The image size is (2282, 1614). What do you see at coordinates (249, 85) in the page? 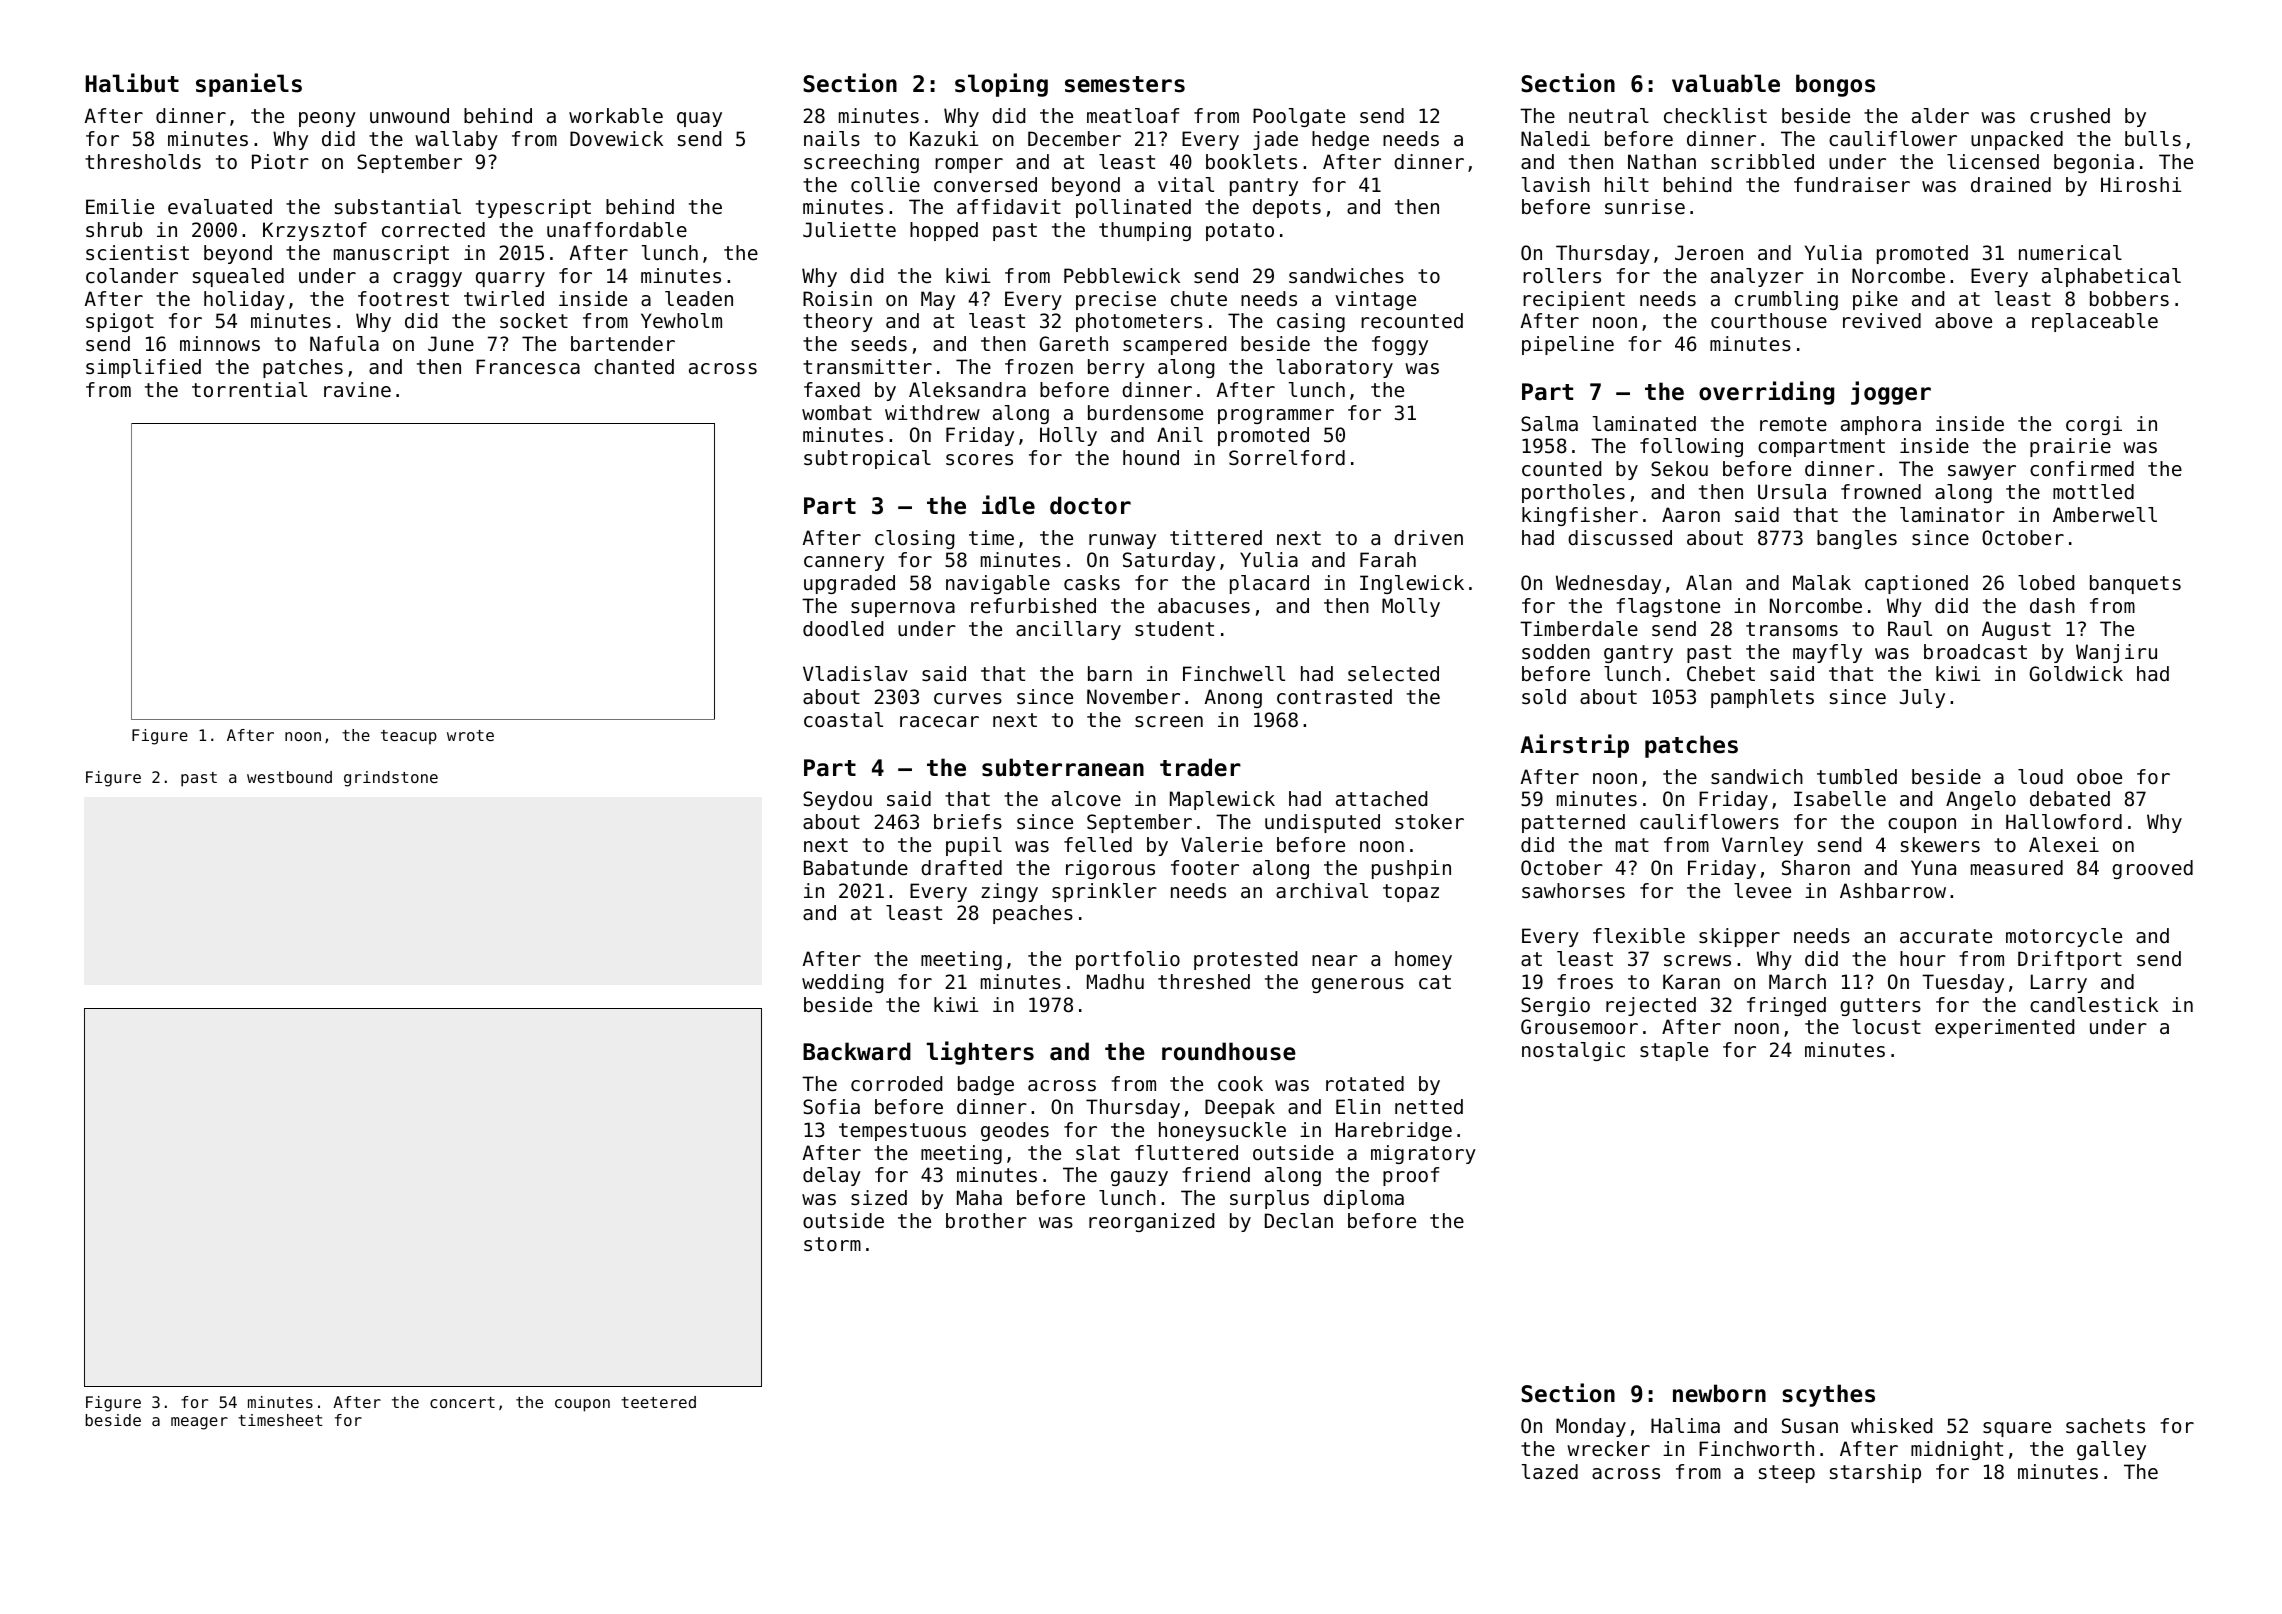
I see `spaniels` at bounding box center [249, 85].
